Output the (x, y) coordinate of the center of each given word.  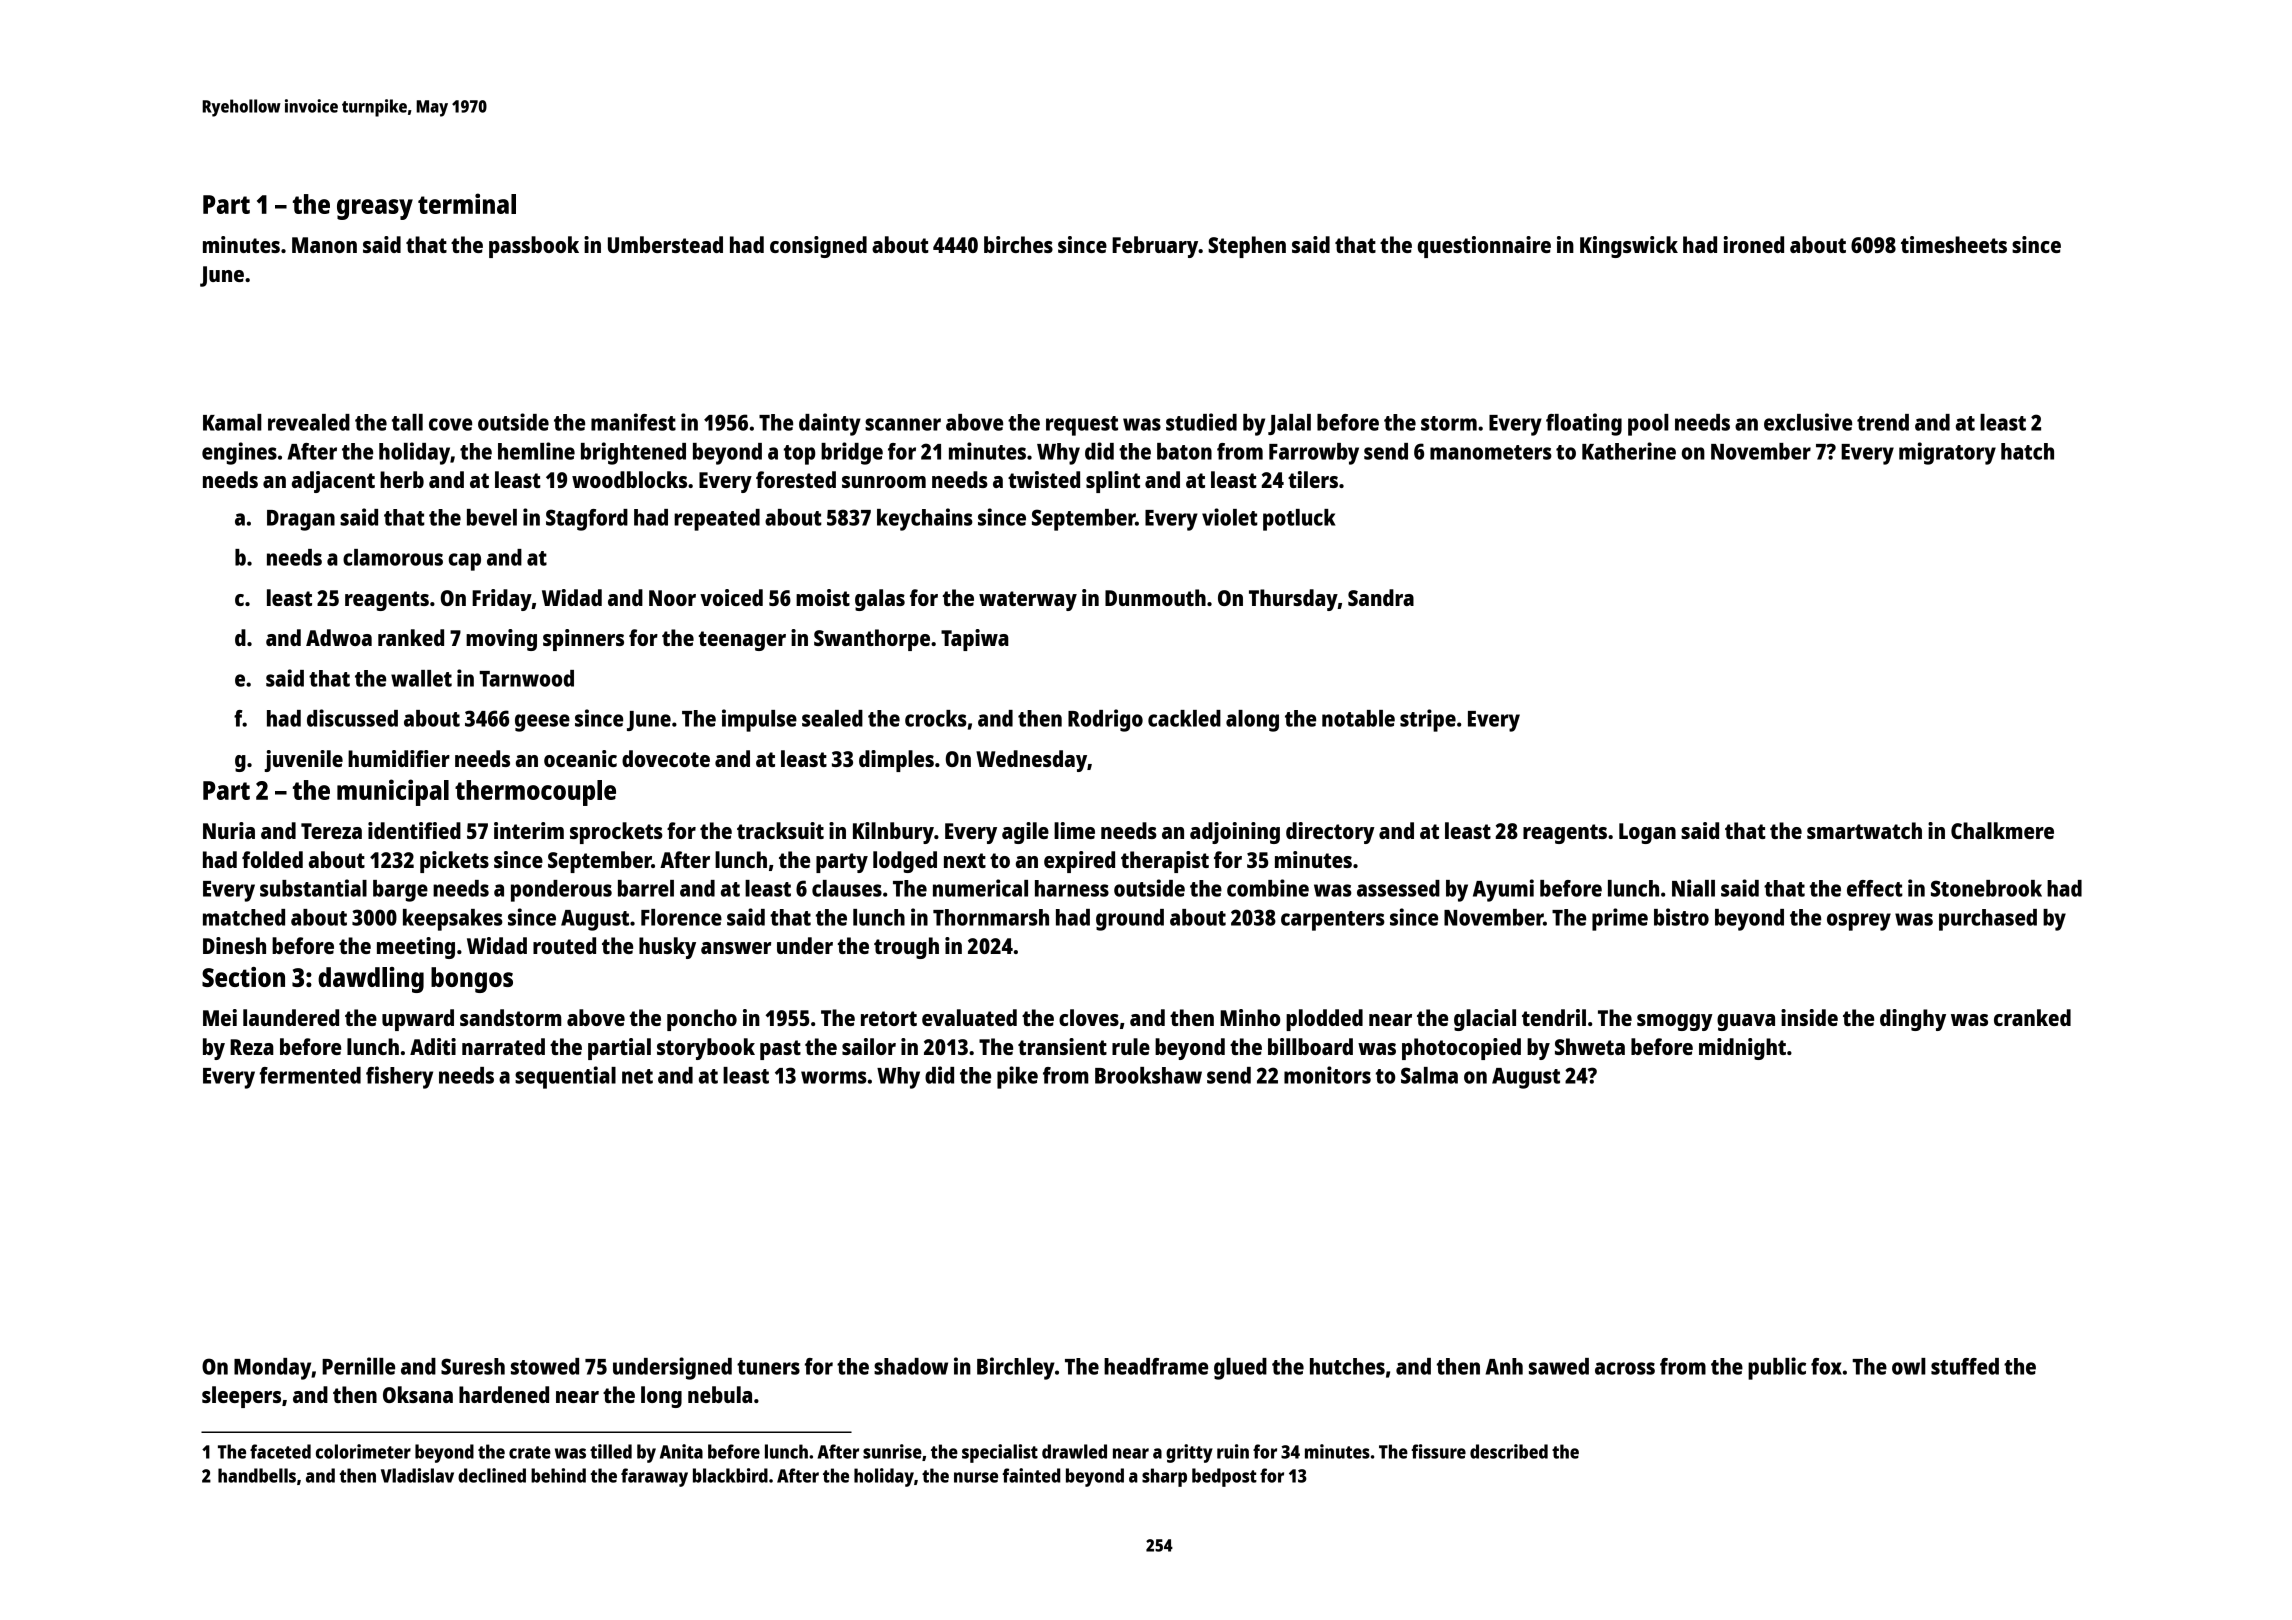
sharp (1164, 1477)
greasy (375, 209)
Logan (1647, 833)
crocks (936, 718)
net (637, 1076)
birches (1018, 244)
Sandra (1381, 597)
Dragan (301, 520)
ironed (1754, 244)
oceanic (580, 758)
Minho (1250, 1017)
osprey (1859, 922)
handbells (257, 1475)
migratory (1947, 453)
